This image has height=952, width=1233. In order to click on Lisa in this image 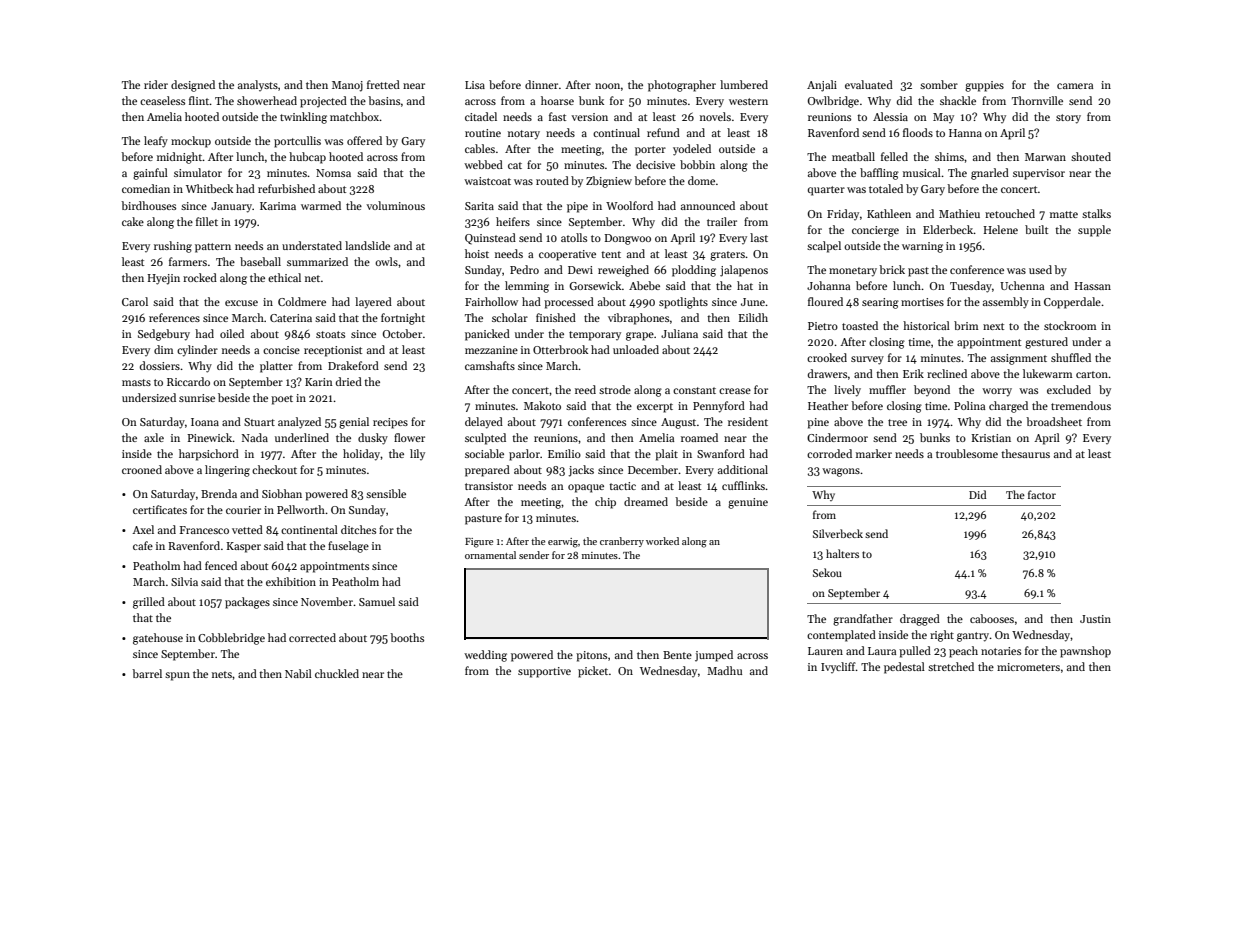, I will do `click(475, 85)`.
